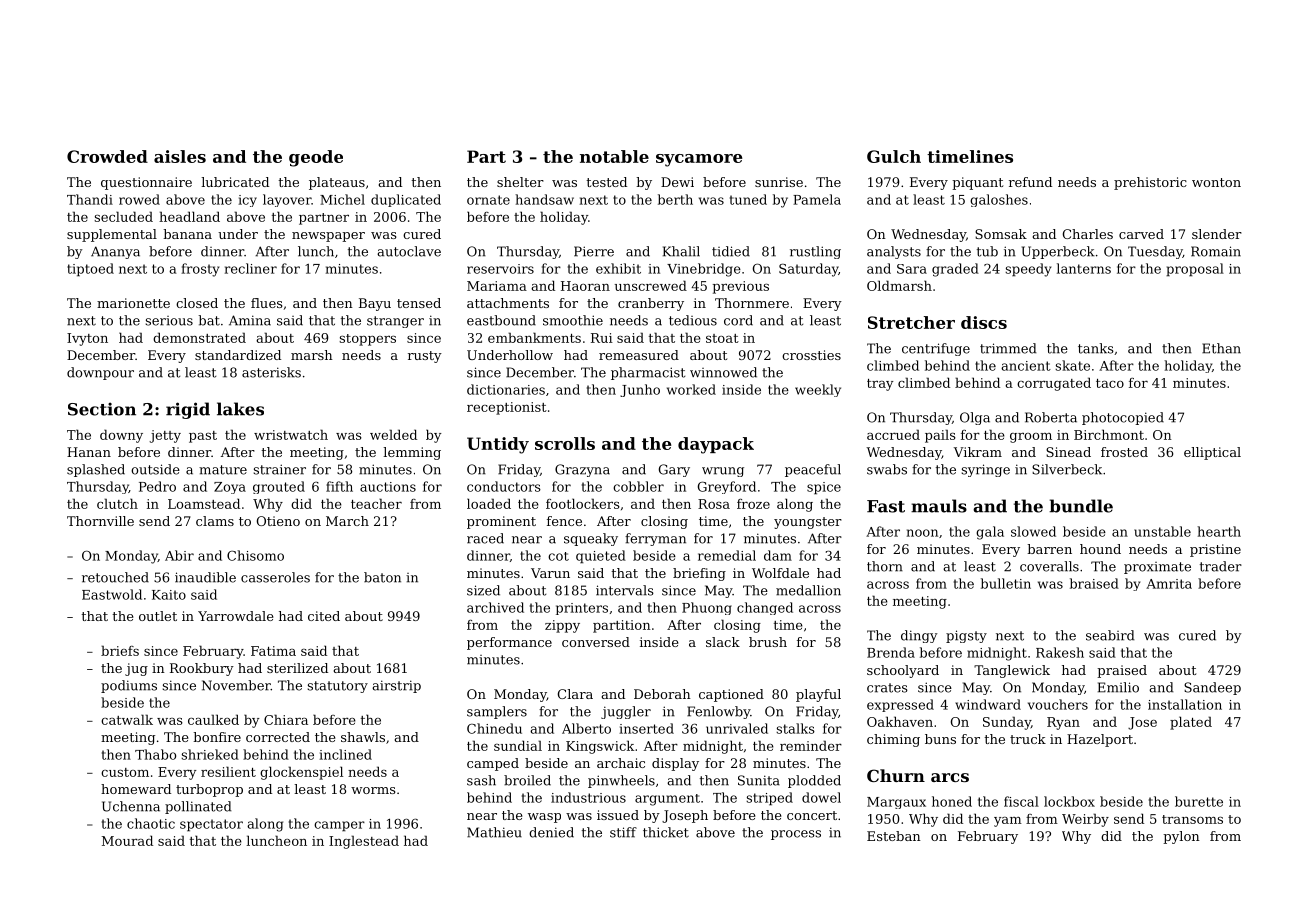  What do you see at coordinates (693, 320) in the screenshot?
I see `tedious` at bounding box center [693, 320].
